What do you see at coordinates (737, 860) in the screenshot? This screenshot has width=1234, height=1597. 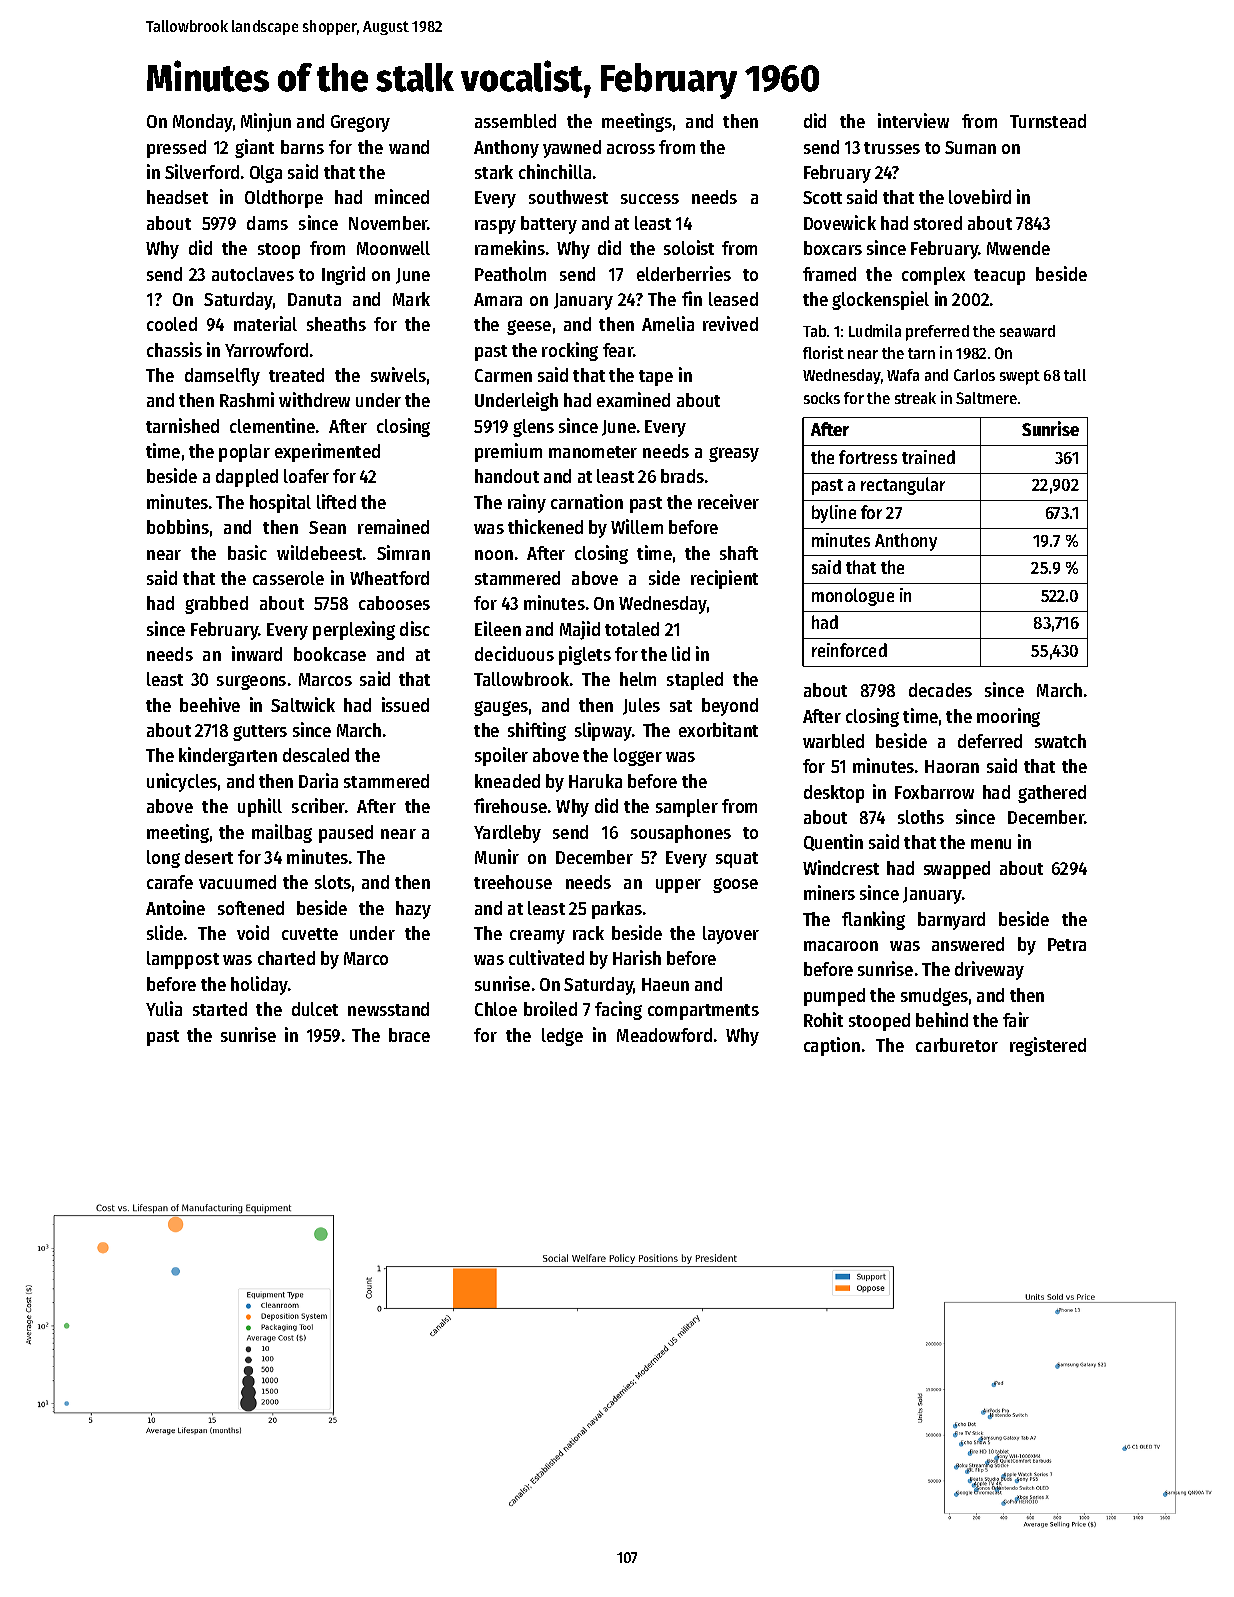 I see `squat` at bounding box center [737, 860].
